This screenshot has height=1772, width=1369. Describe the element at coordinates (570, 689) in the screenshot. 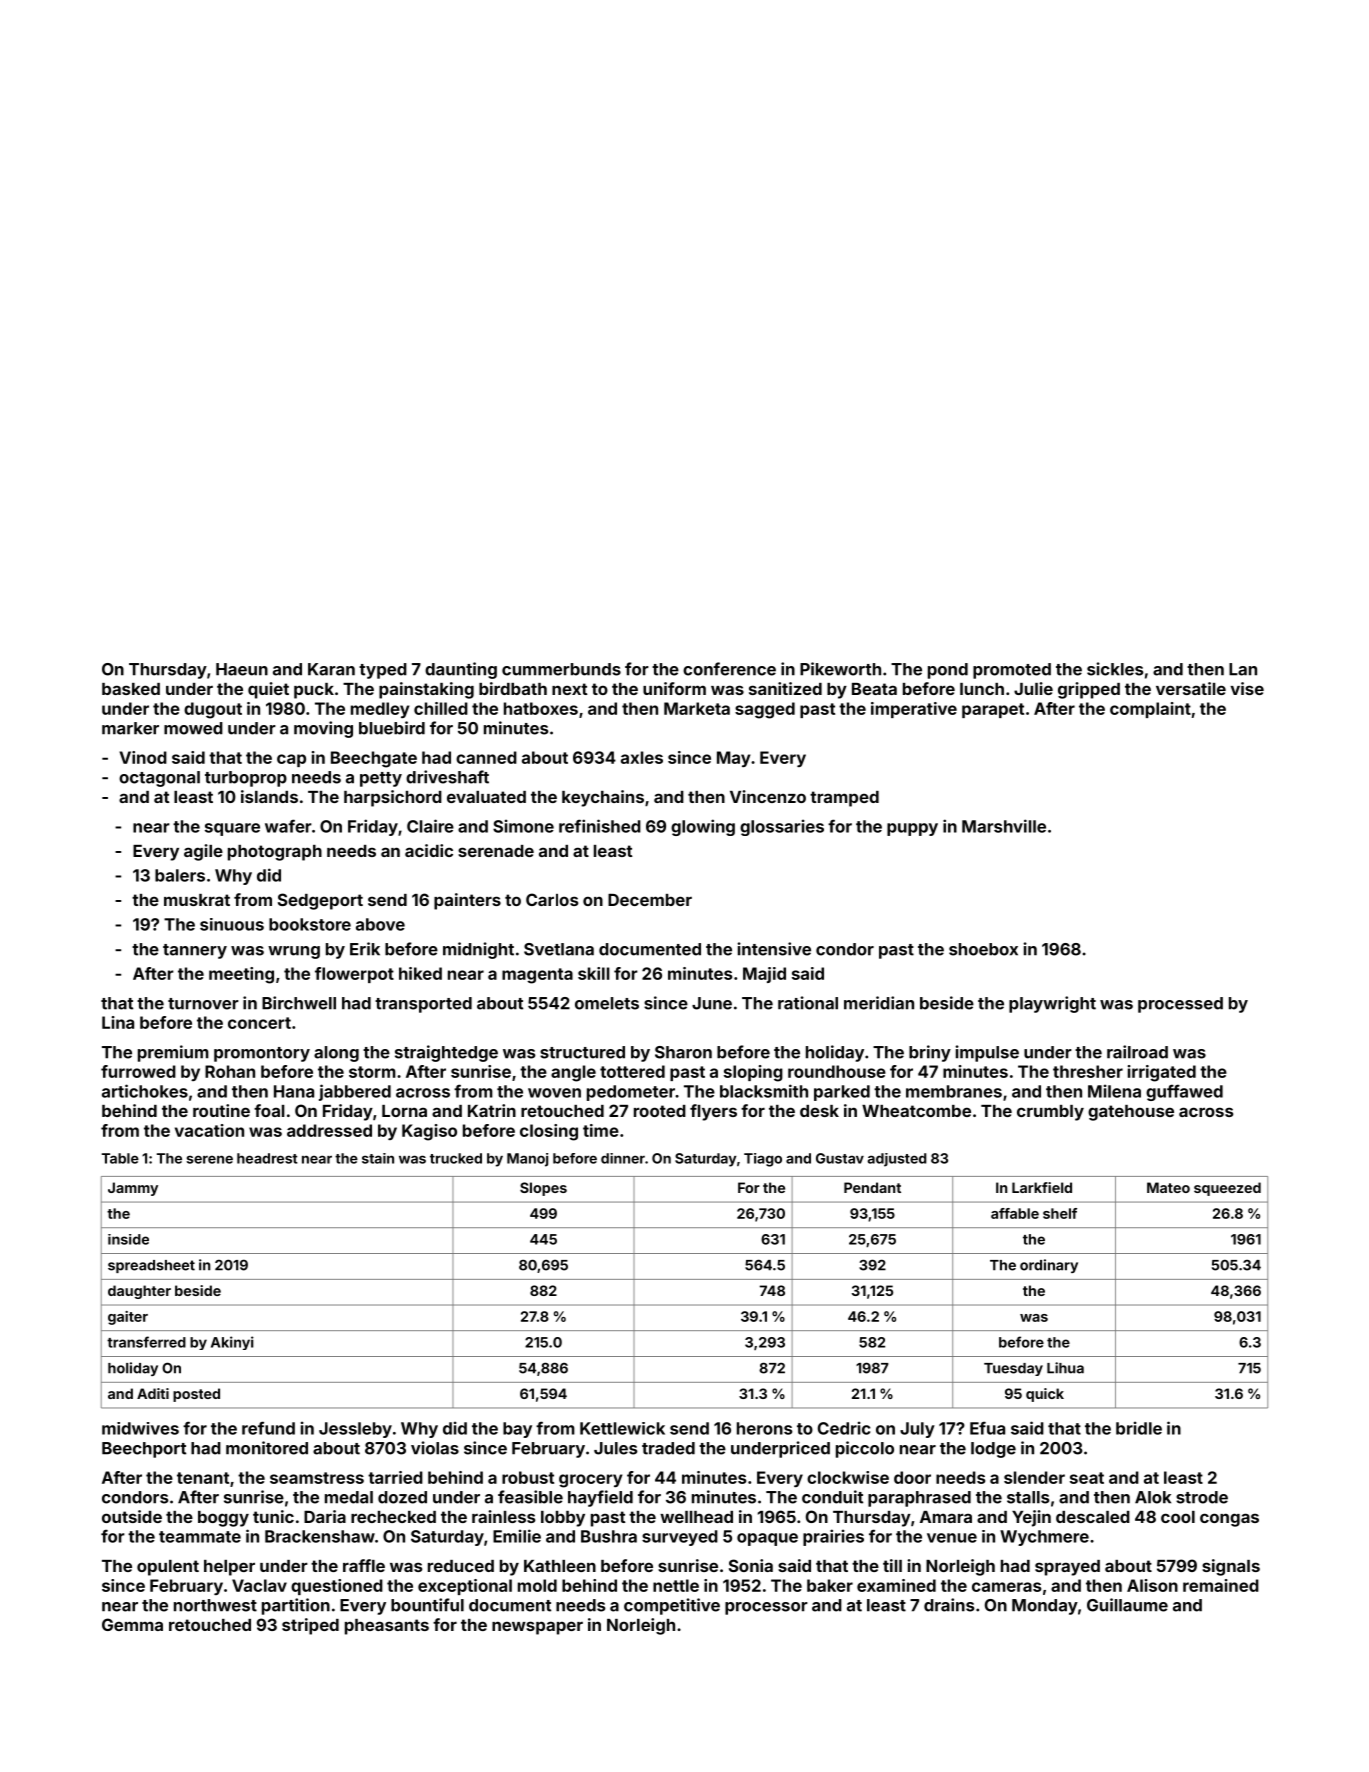

I see `next` at that location.
